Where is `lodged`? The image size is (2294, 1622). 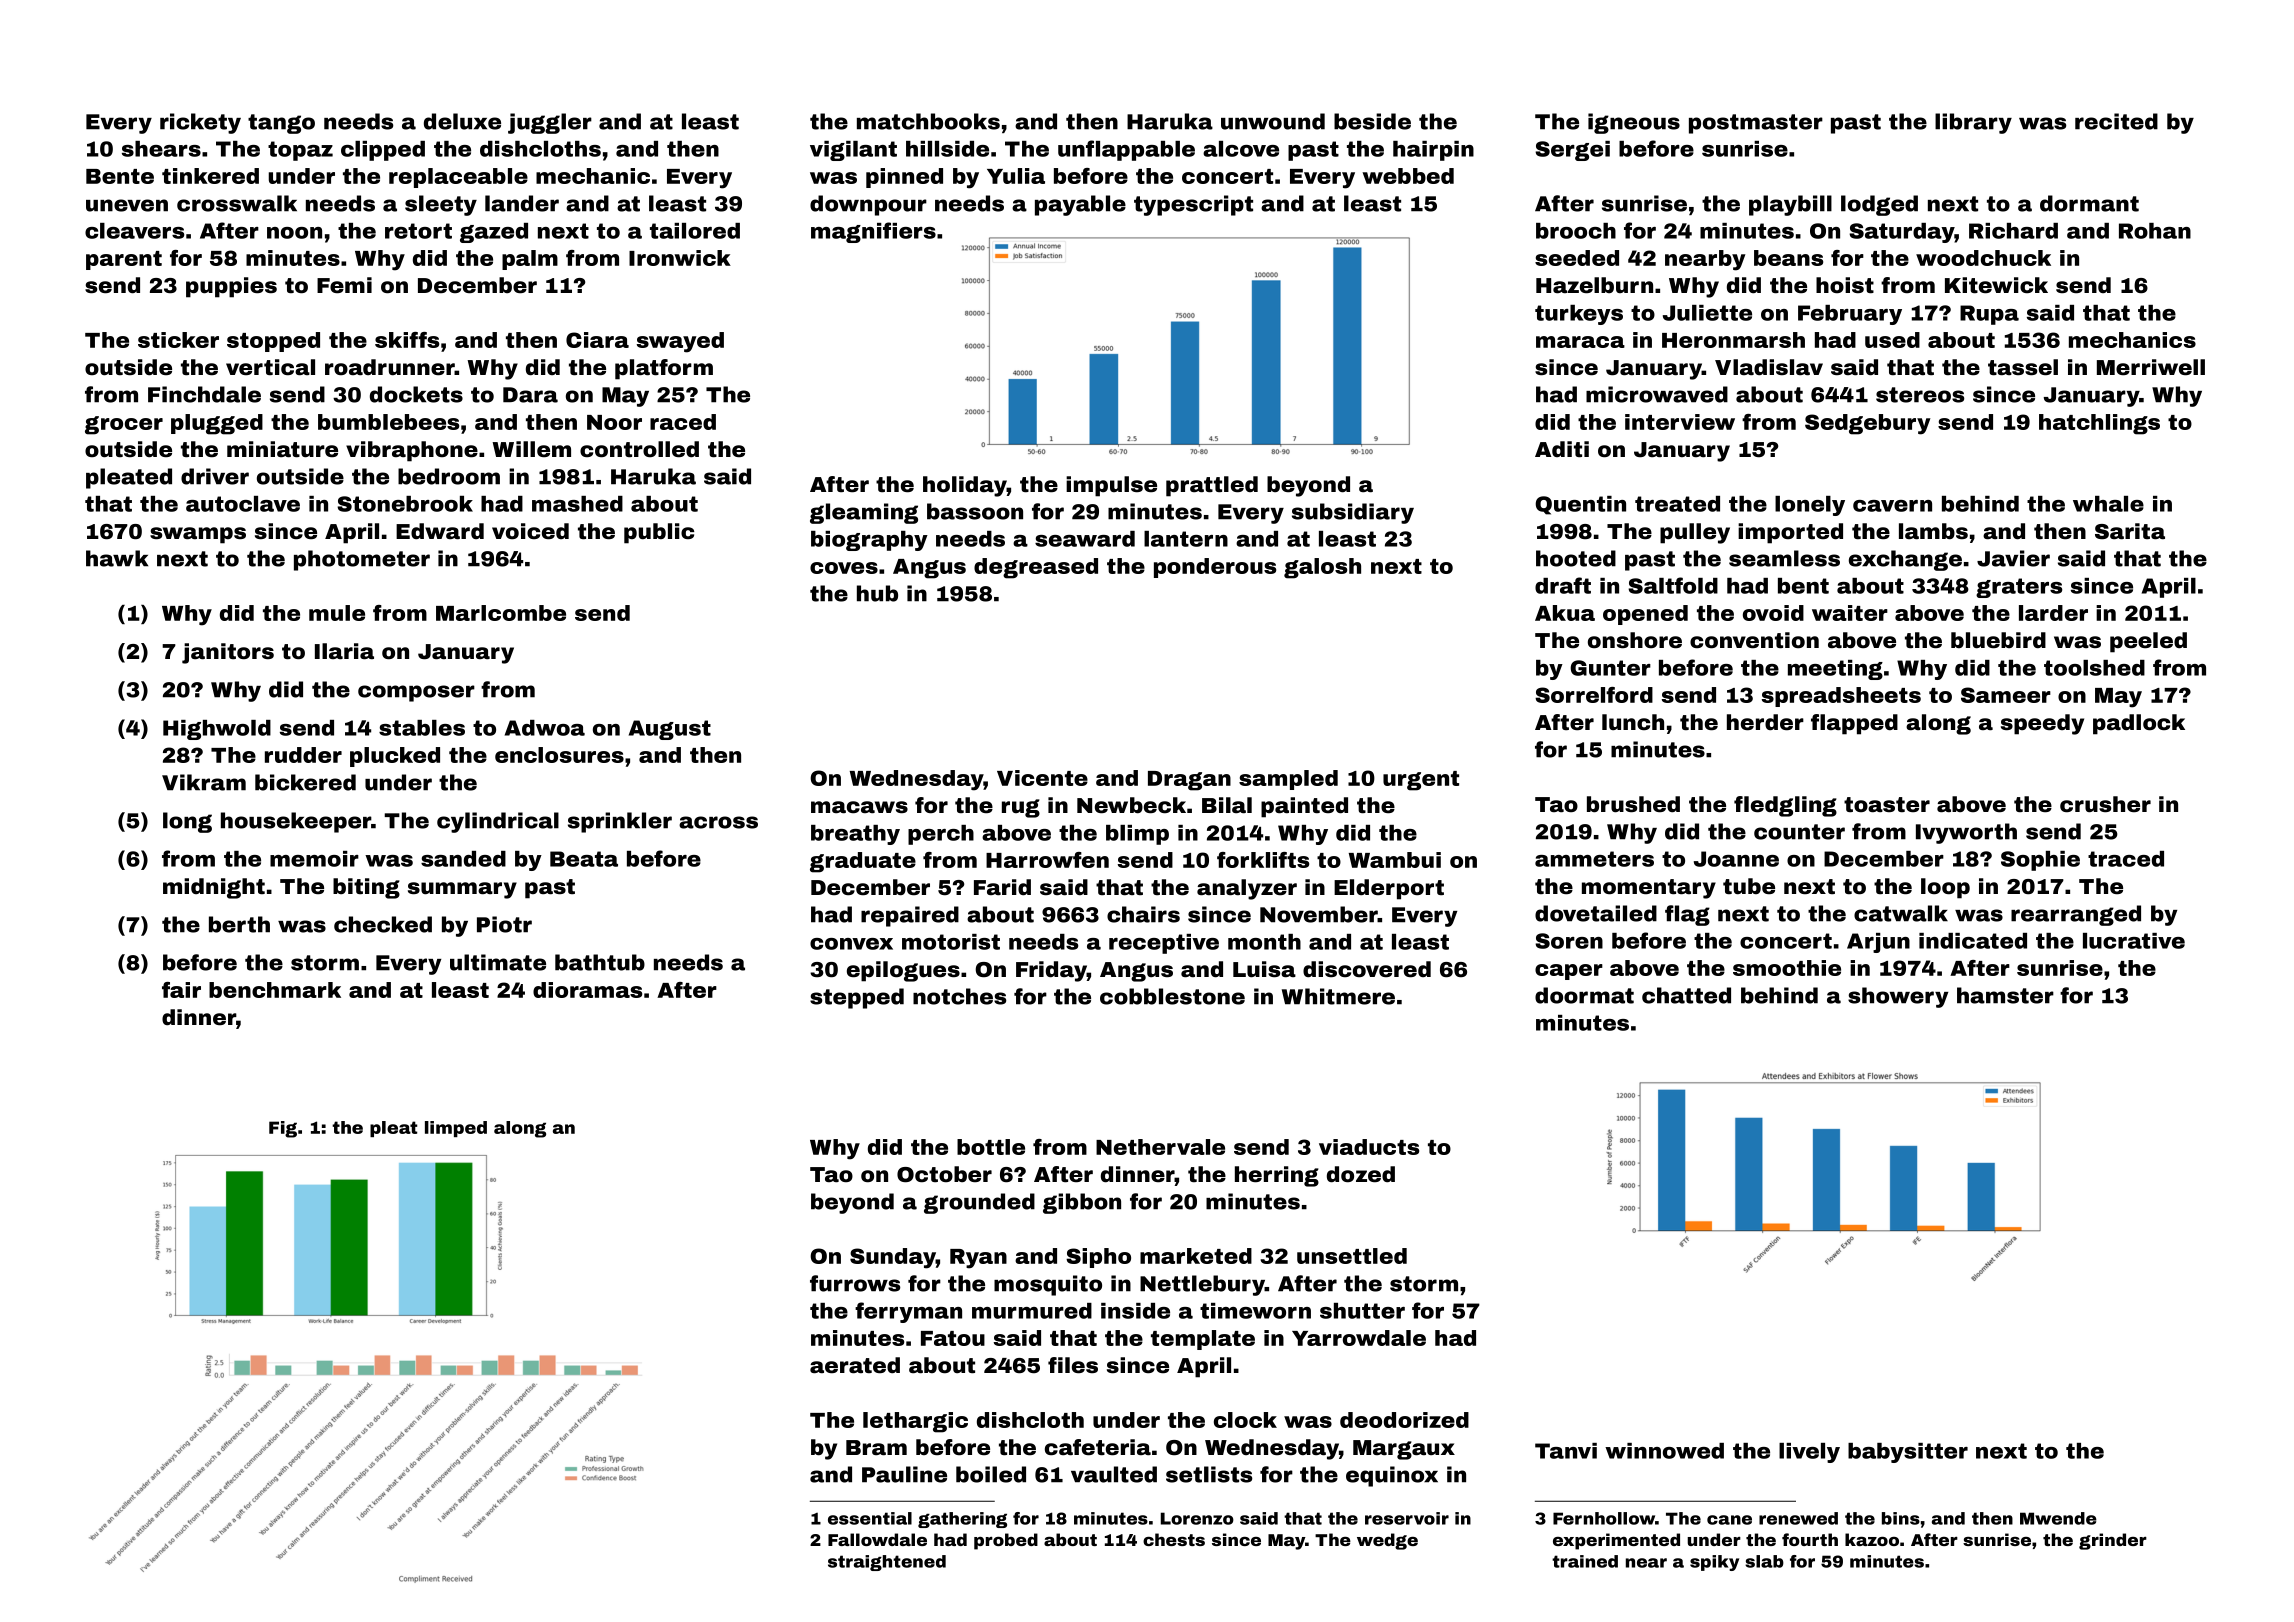
lodged is located at coordinates (1879, 205).
